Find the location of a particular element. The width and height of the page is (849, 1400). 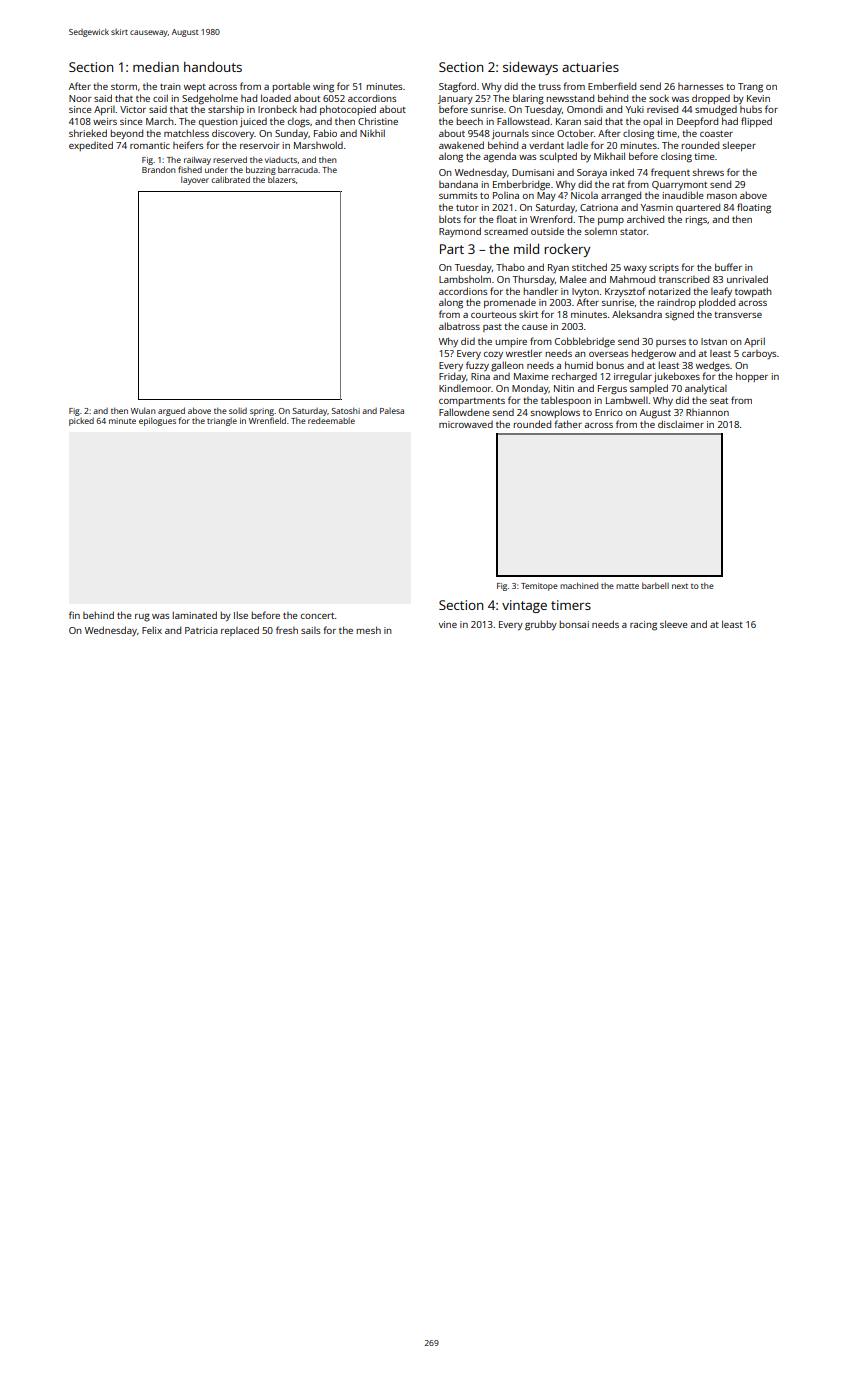

mesh is located at coordinates (368, 630).
